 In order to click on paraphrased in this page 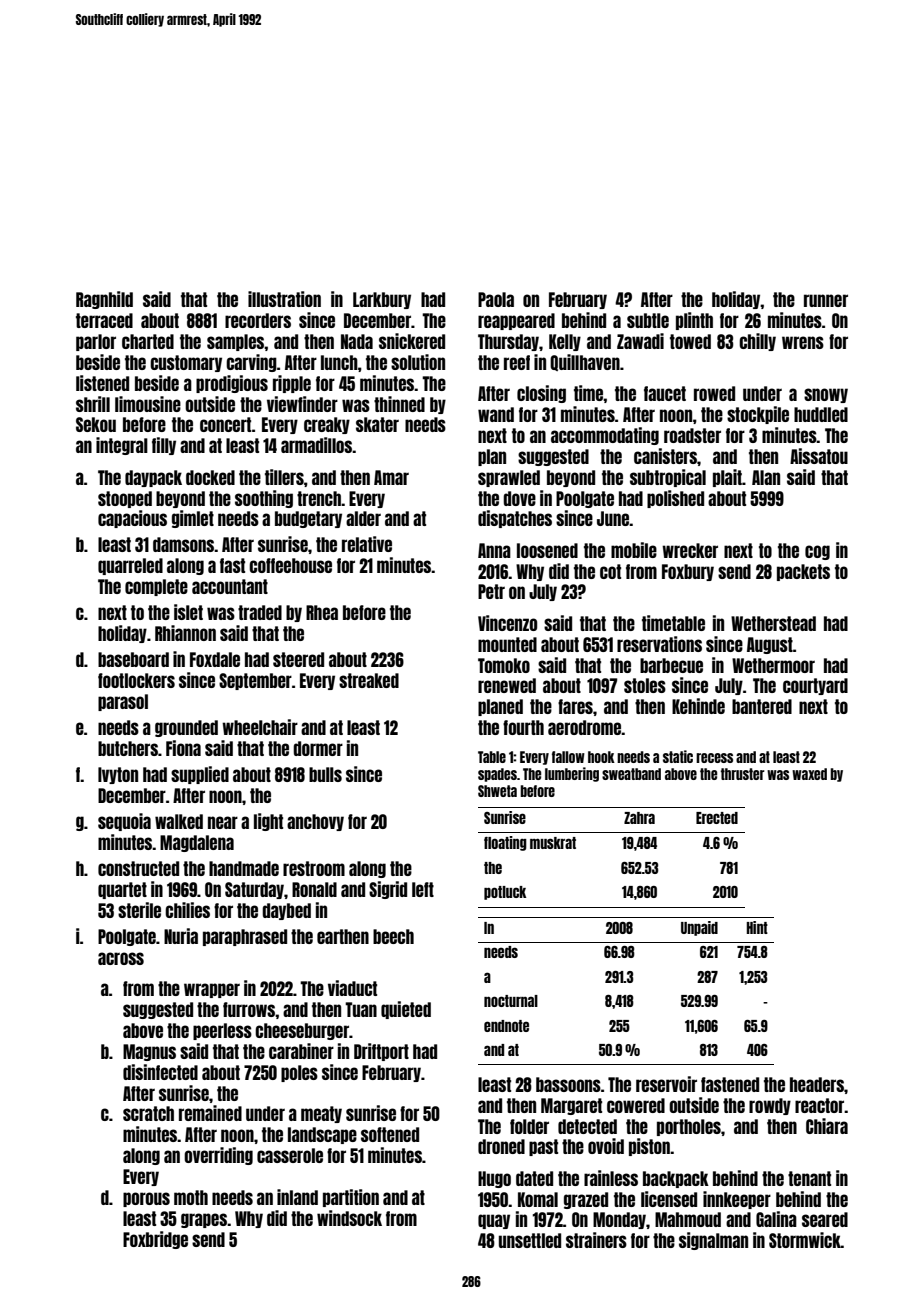, I will do `click(245, 937)`.
